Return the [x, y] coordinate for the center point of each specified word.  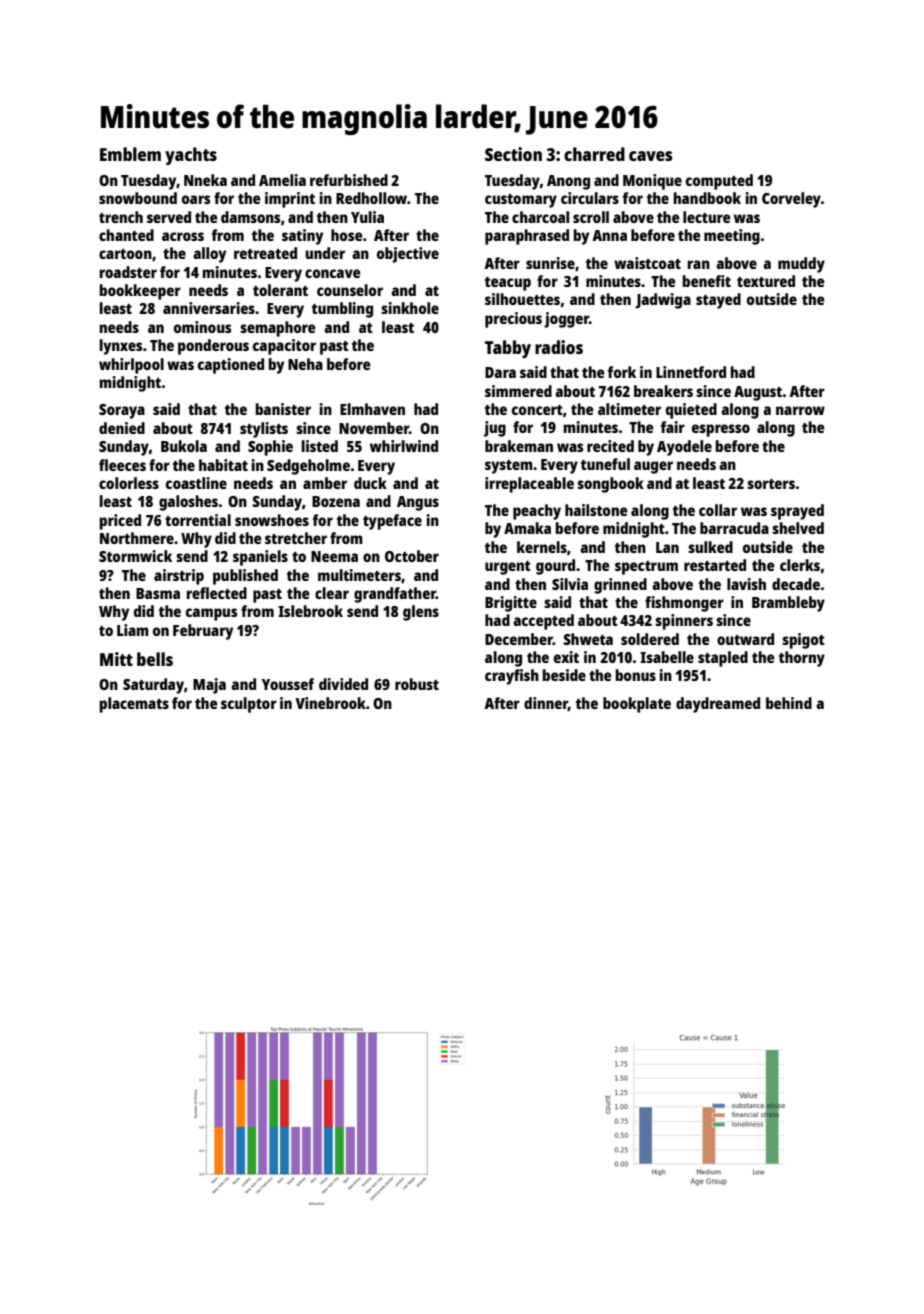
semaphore [278, 329]
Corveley [791, 200]
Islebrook [310, 611]
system [509, 467]
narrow [800, 410]
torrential [198, 520]
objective [408, 255]
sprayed [797, 512]
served [169, 217]
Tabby [508, 349]
